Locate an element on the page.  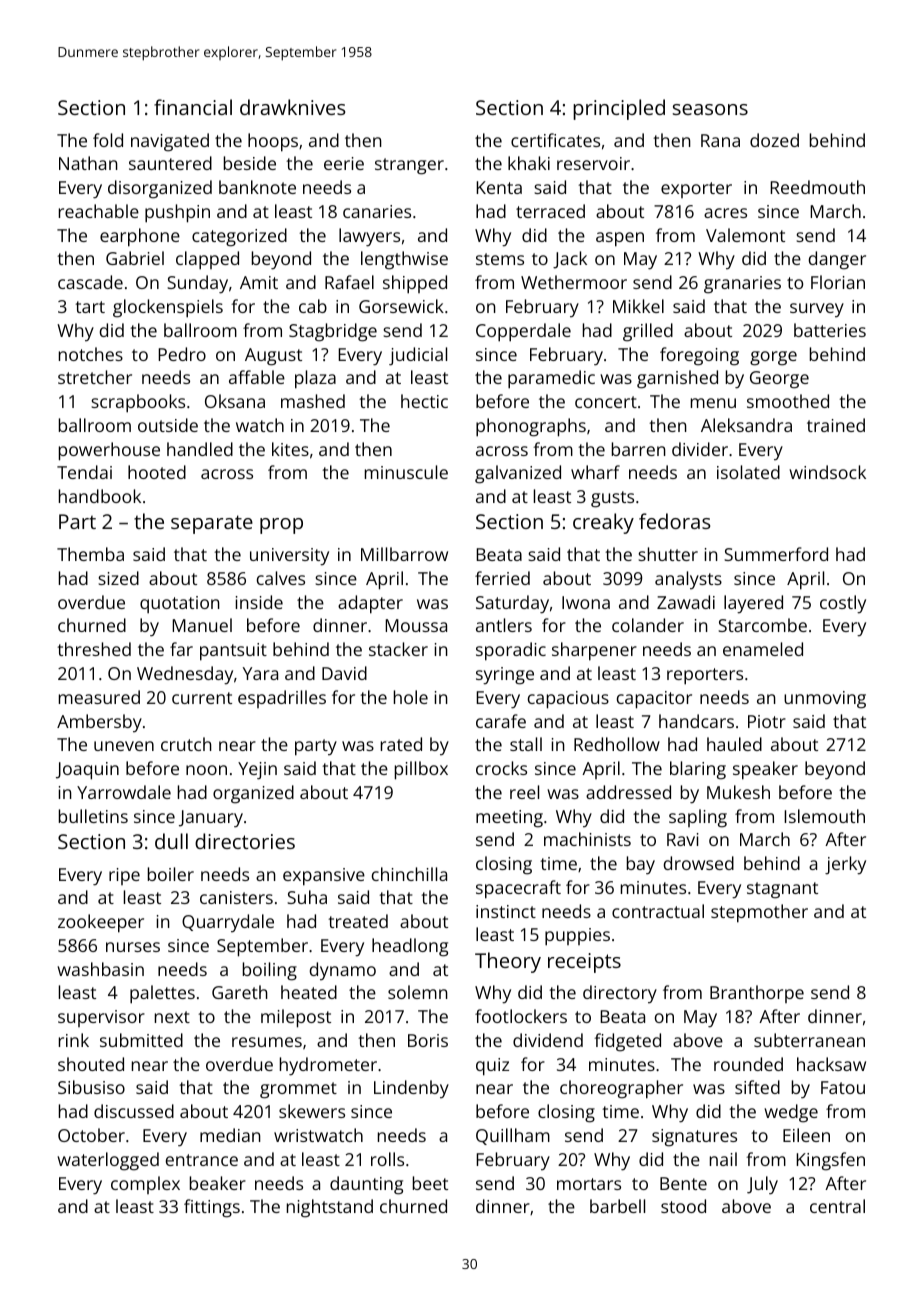
crocks is located at coordinates (501, 768).
